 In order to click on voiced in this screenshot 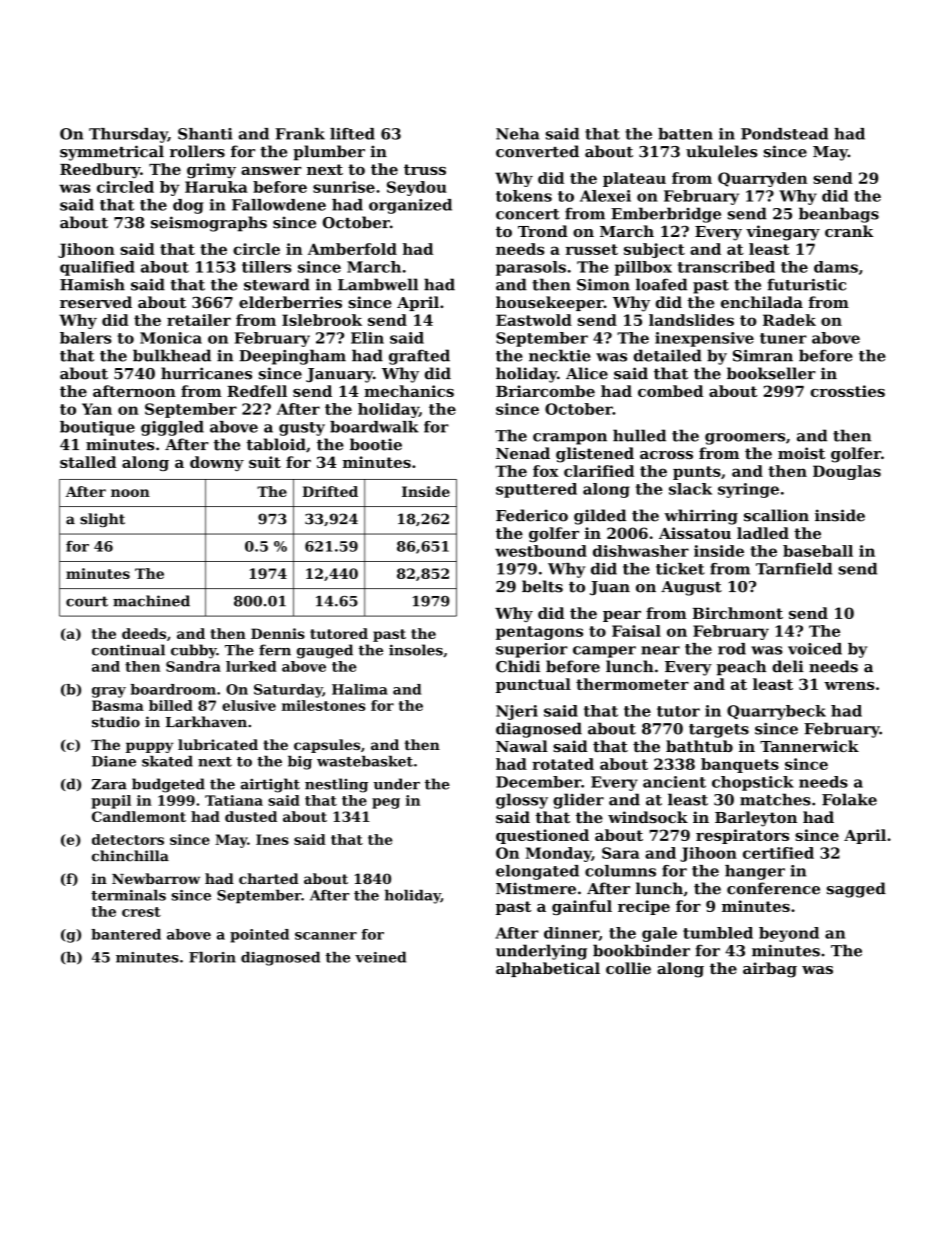, I will do `click(815, 649)`.
